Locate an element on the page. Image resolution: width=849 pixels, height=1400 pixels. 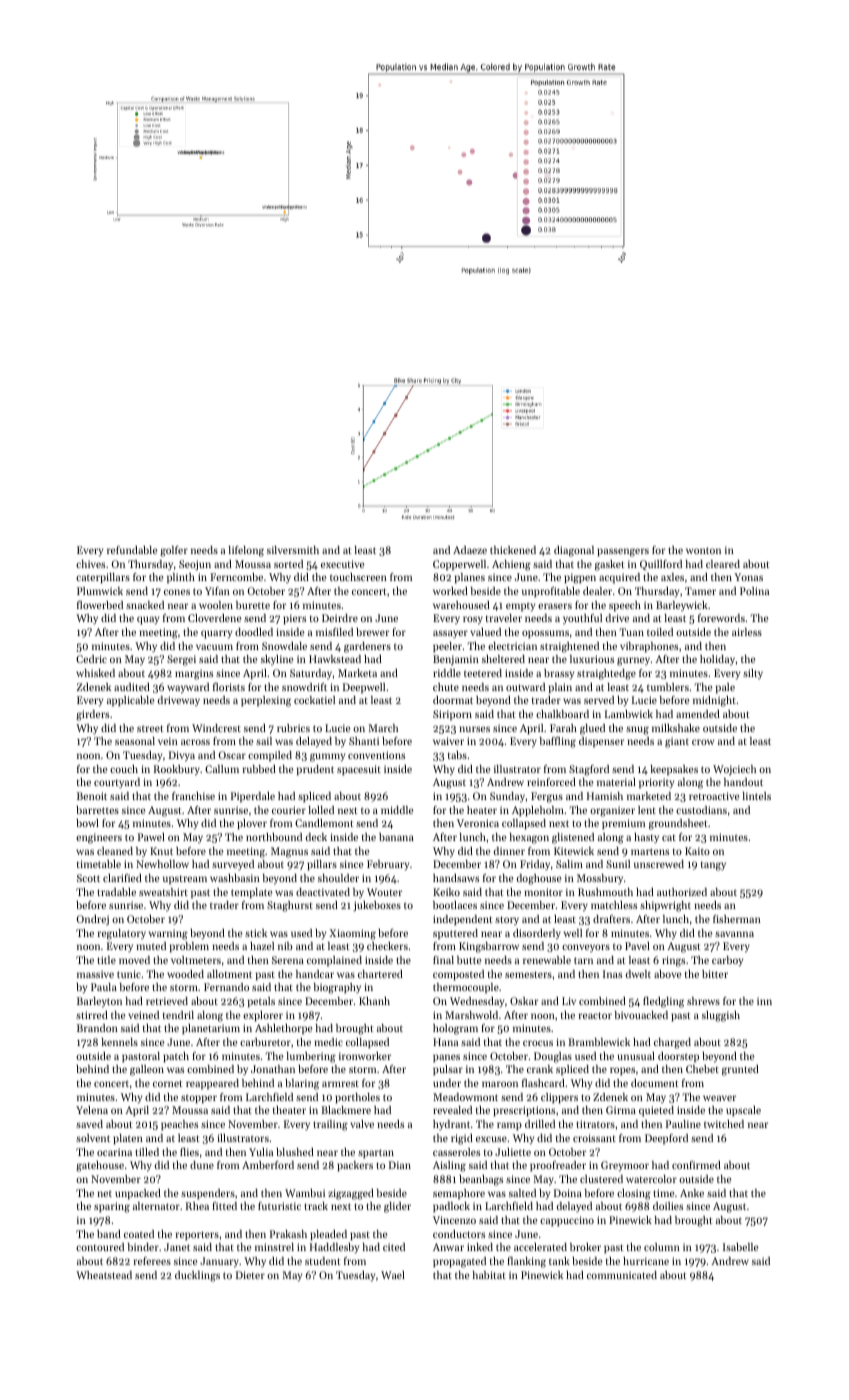
sparing is located at coordinates (112, 1207).
